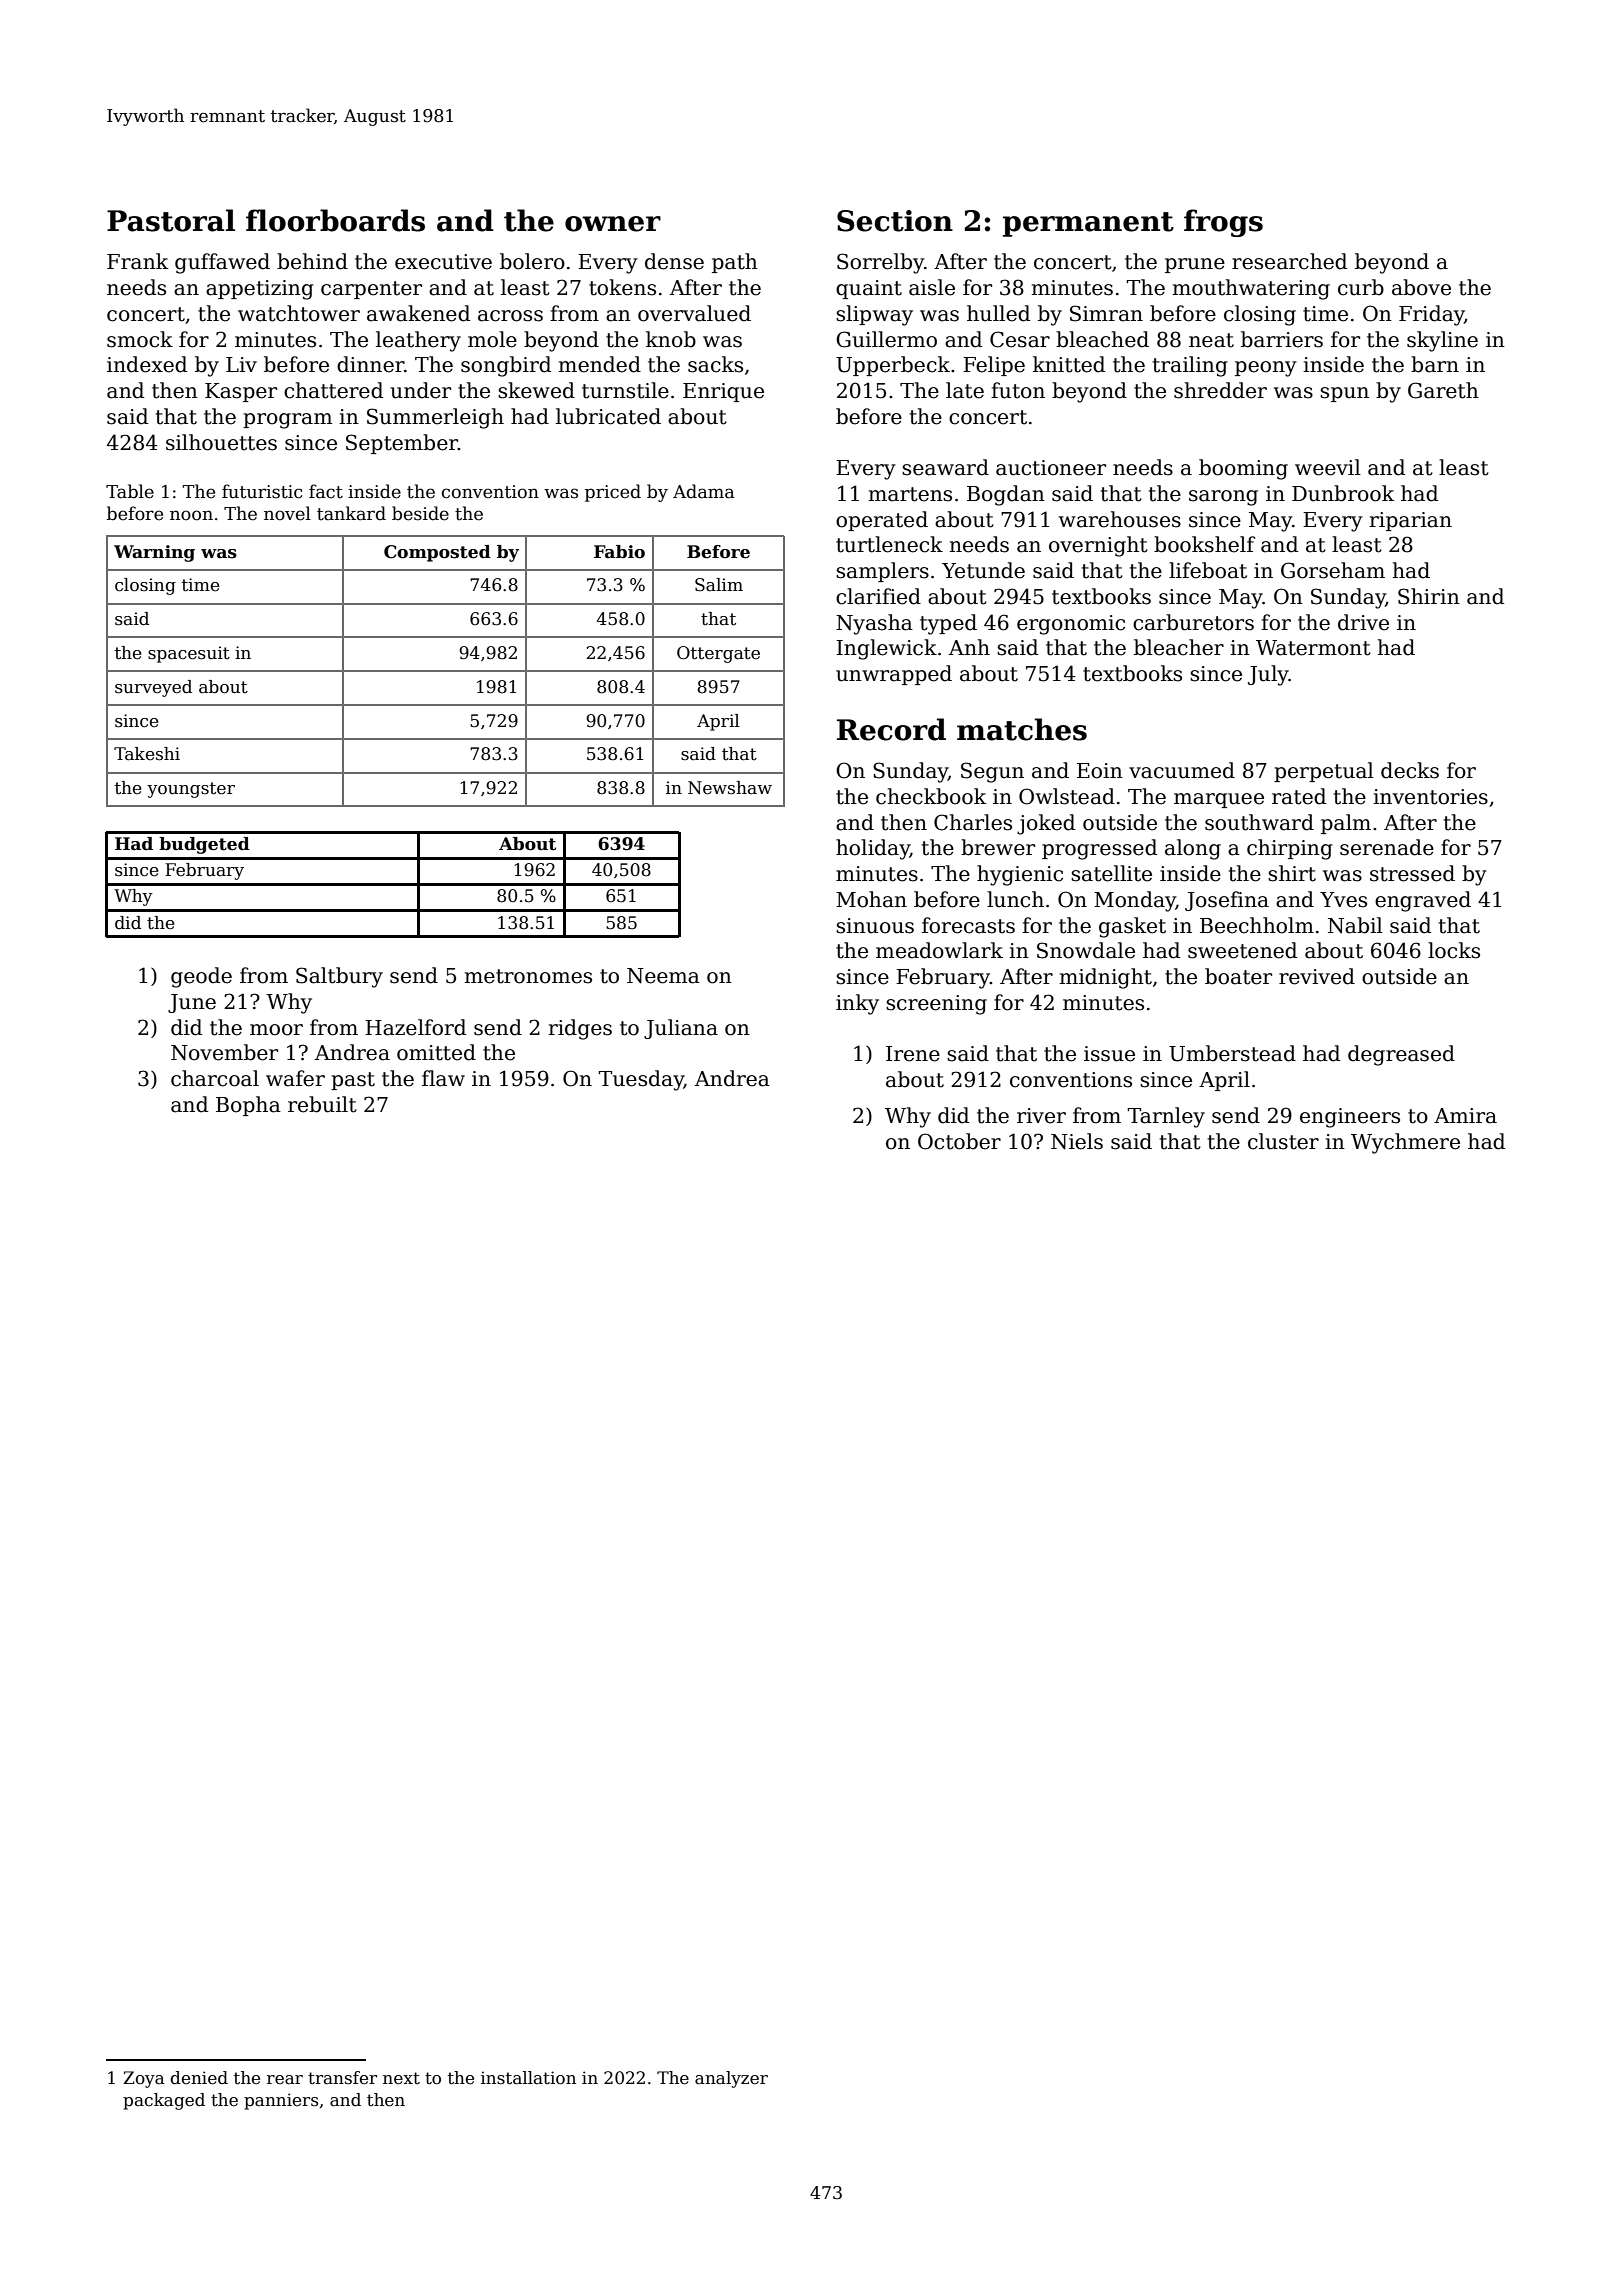 The image size is (1620, 2292). Describe the element at coordinates (1411, 521) in the page. I see `riparian` at that location.
